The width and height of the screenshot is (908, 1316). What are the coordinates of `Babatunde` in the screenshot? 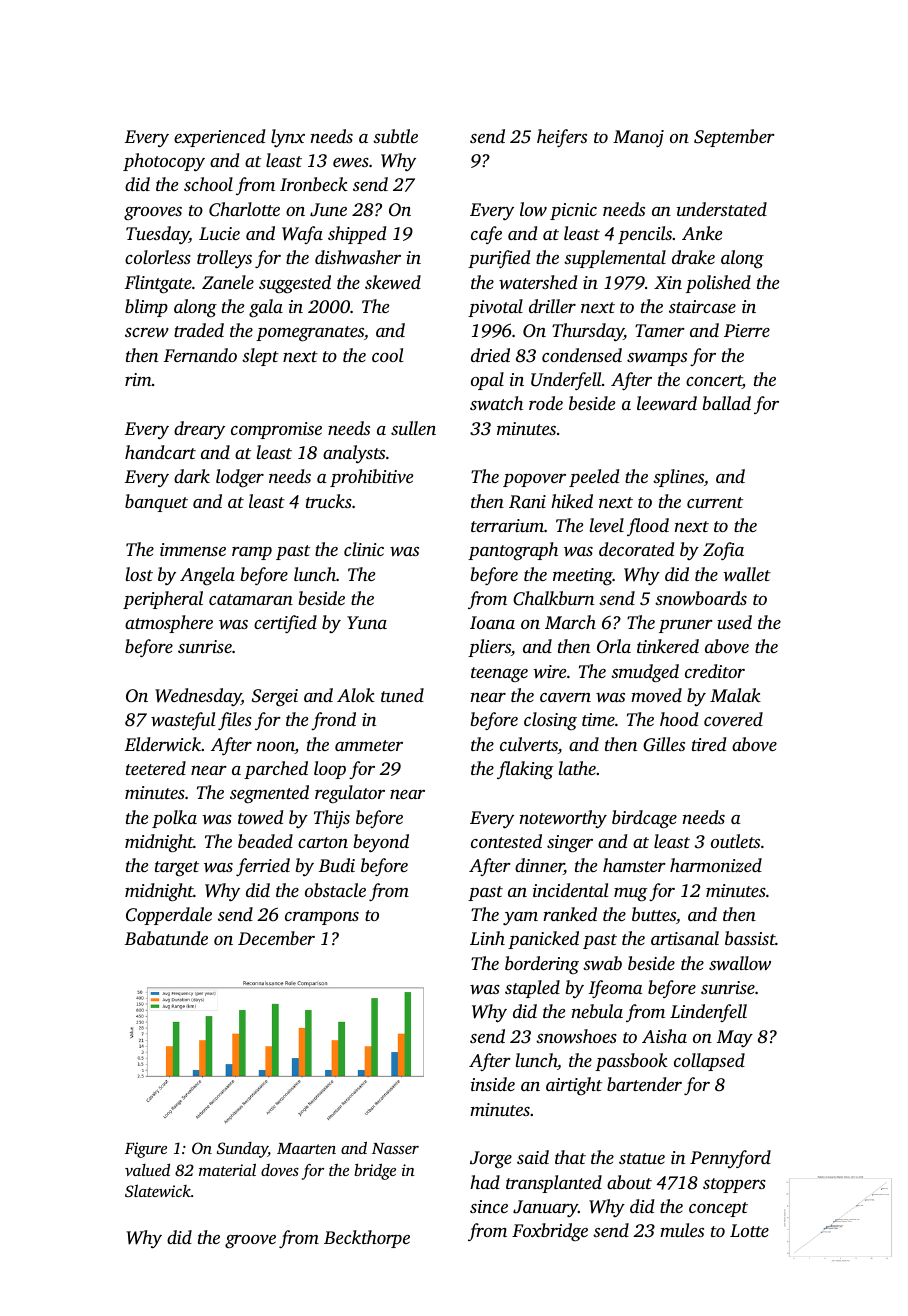 It's located at (166, 938).
